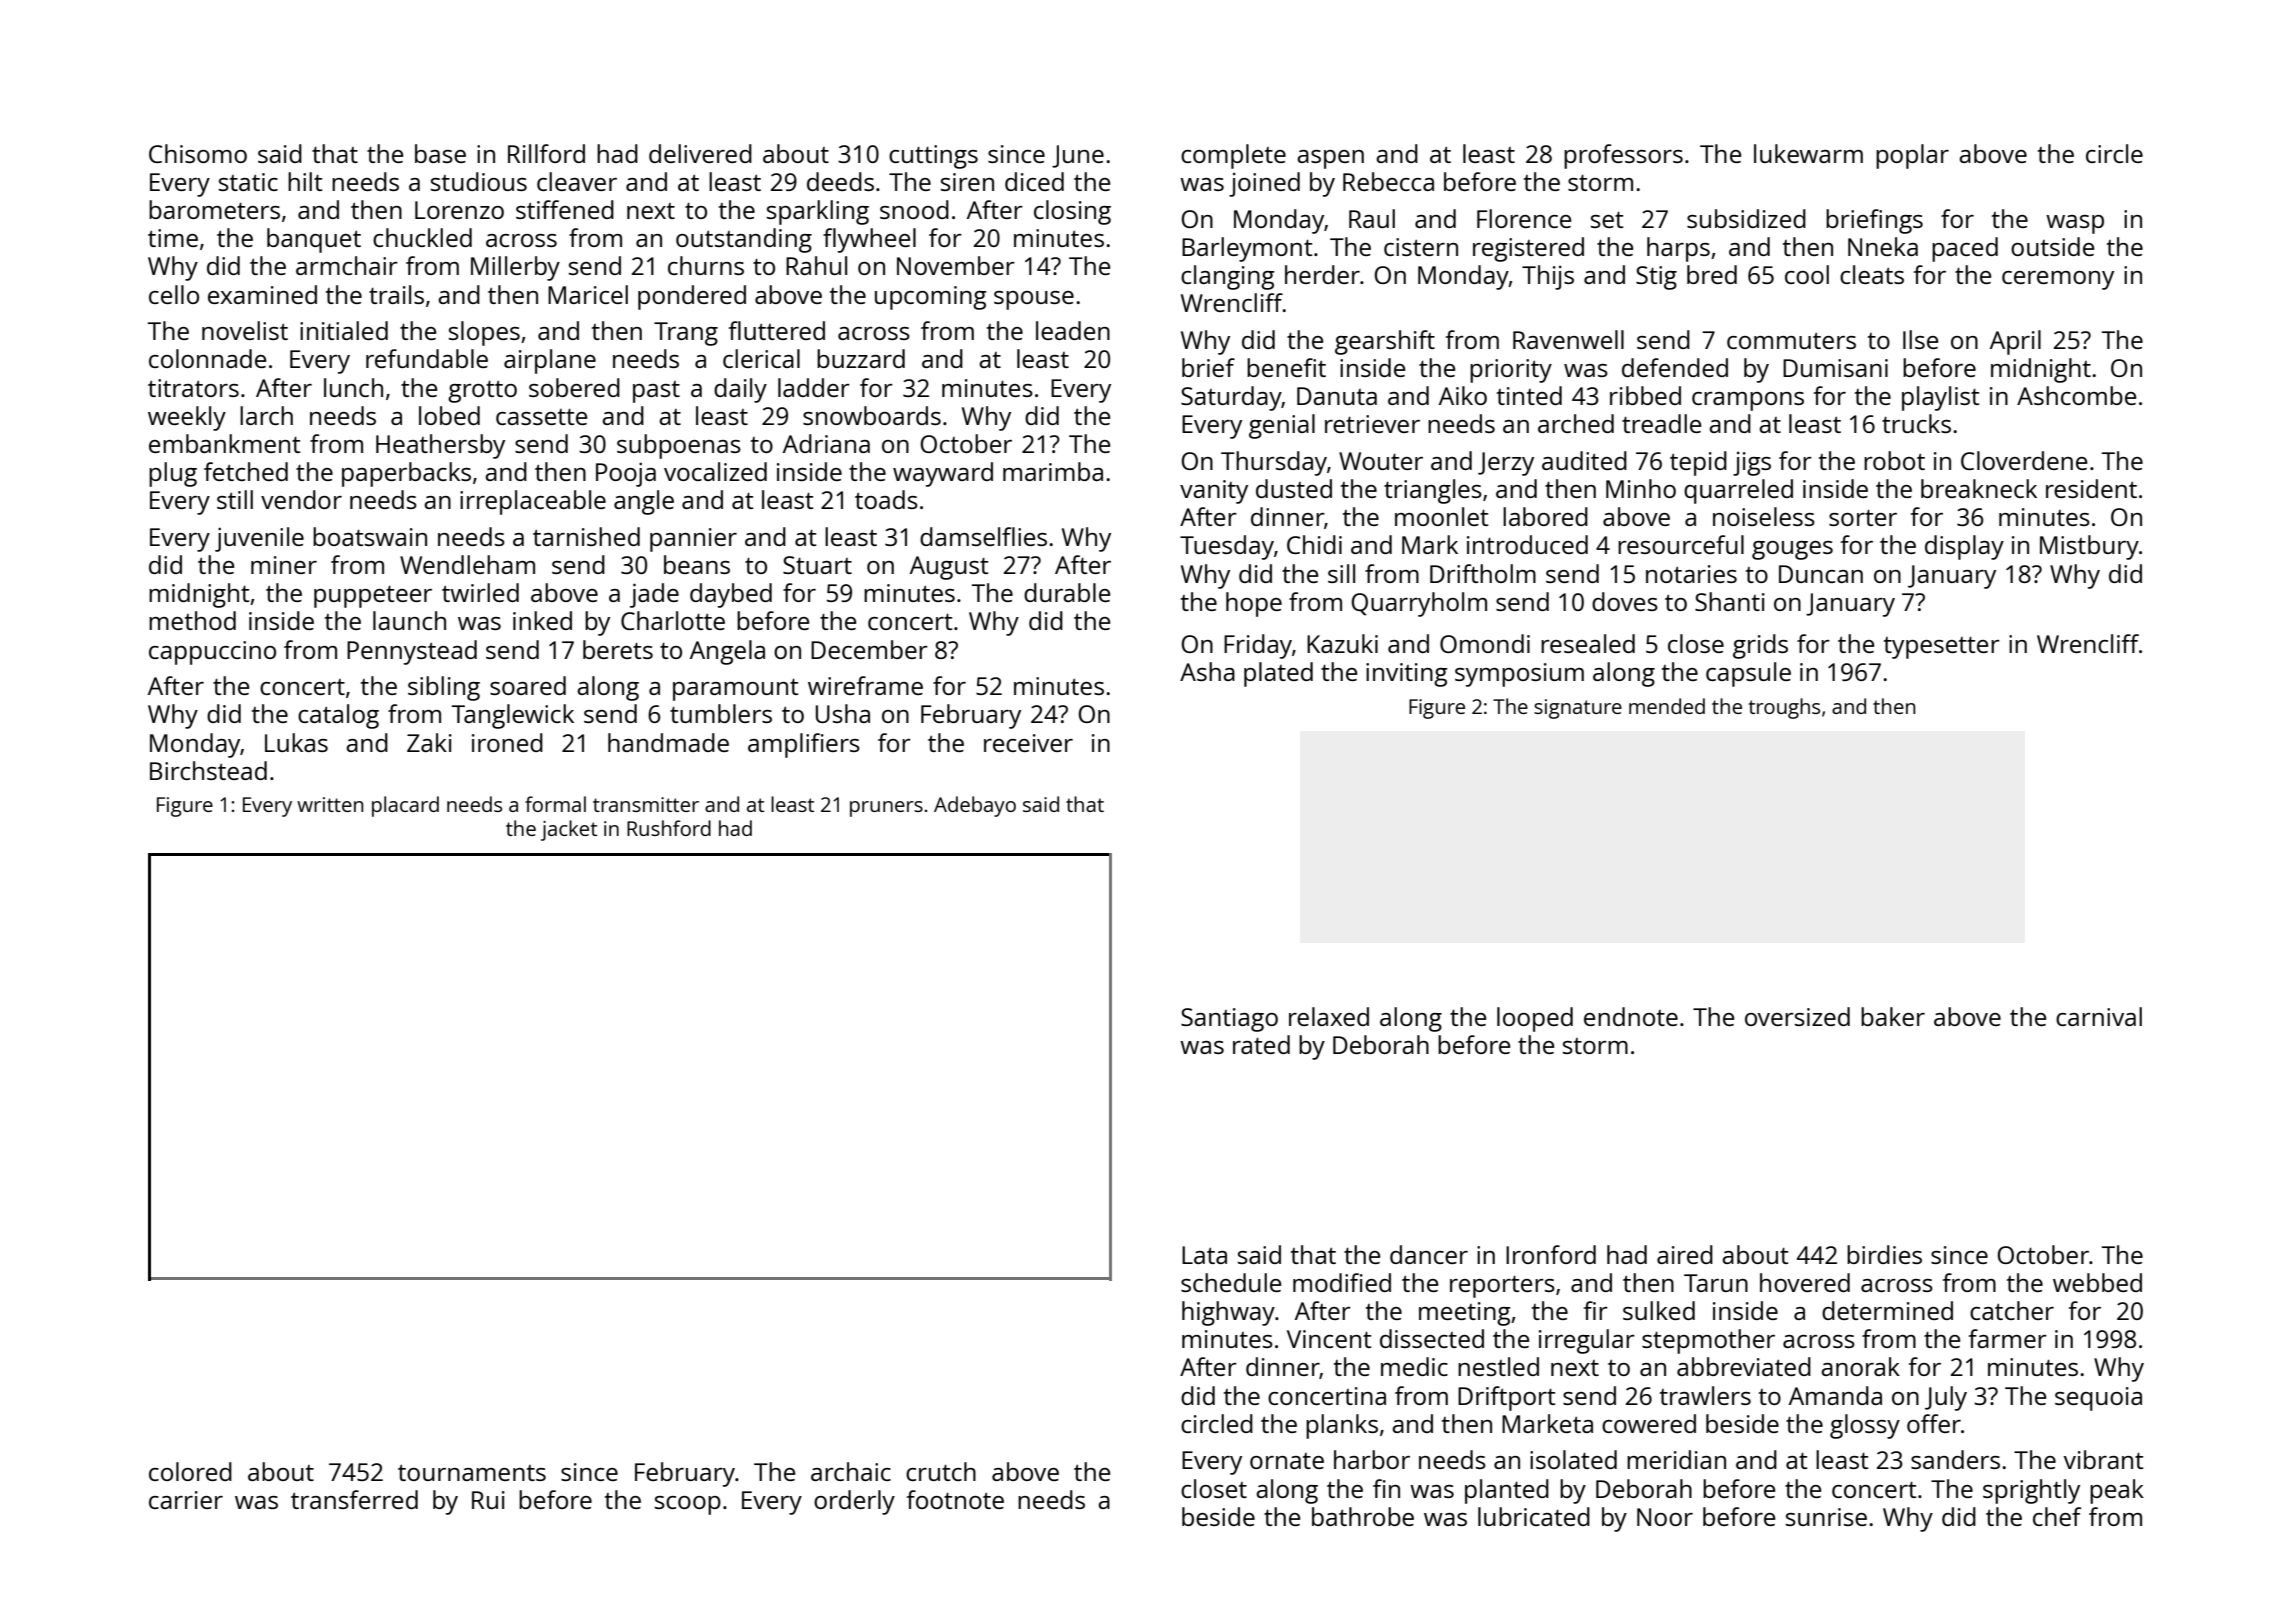  Describe the element at coordinates (1078, 156) in the document. I see `June` at that location.
